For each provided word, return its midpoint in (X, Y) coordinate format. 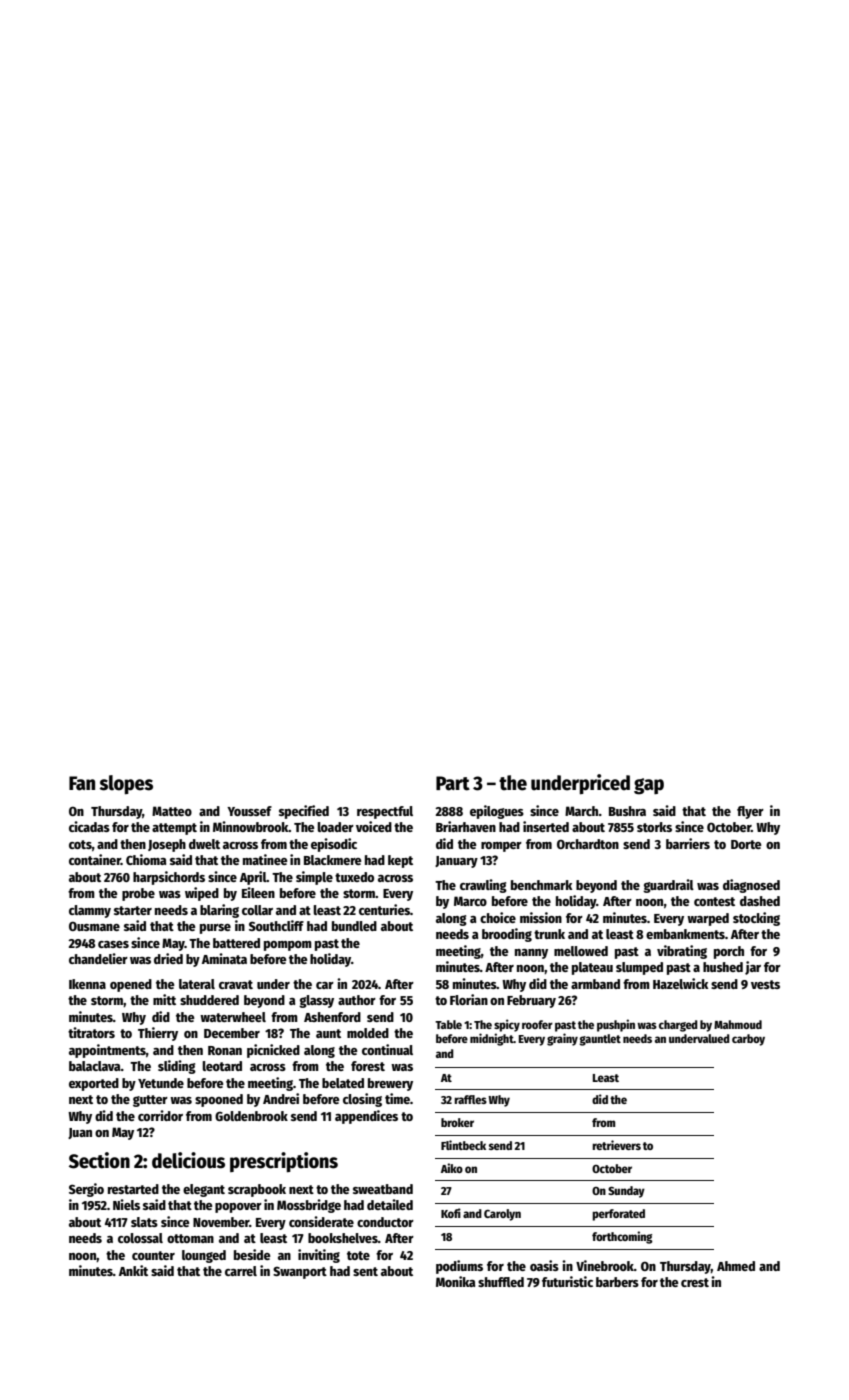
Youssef (249, 811)
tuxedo (354, 877)
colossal (140, 1238)
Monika (455, 1281)
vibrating (682, 952)
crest (695, 1282)
